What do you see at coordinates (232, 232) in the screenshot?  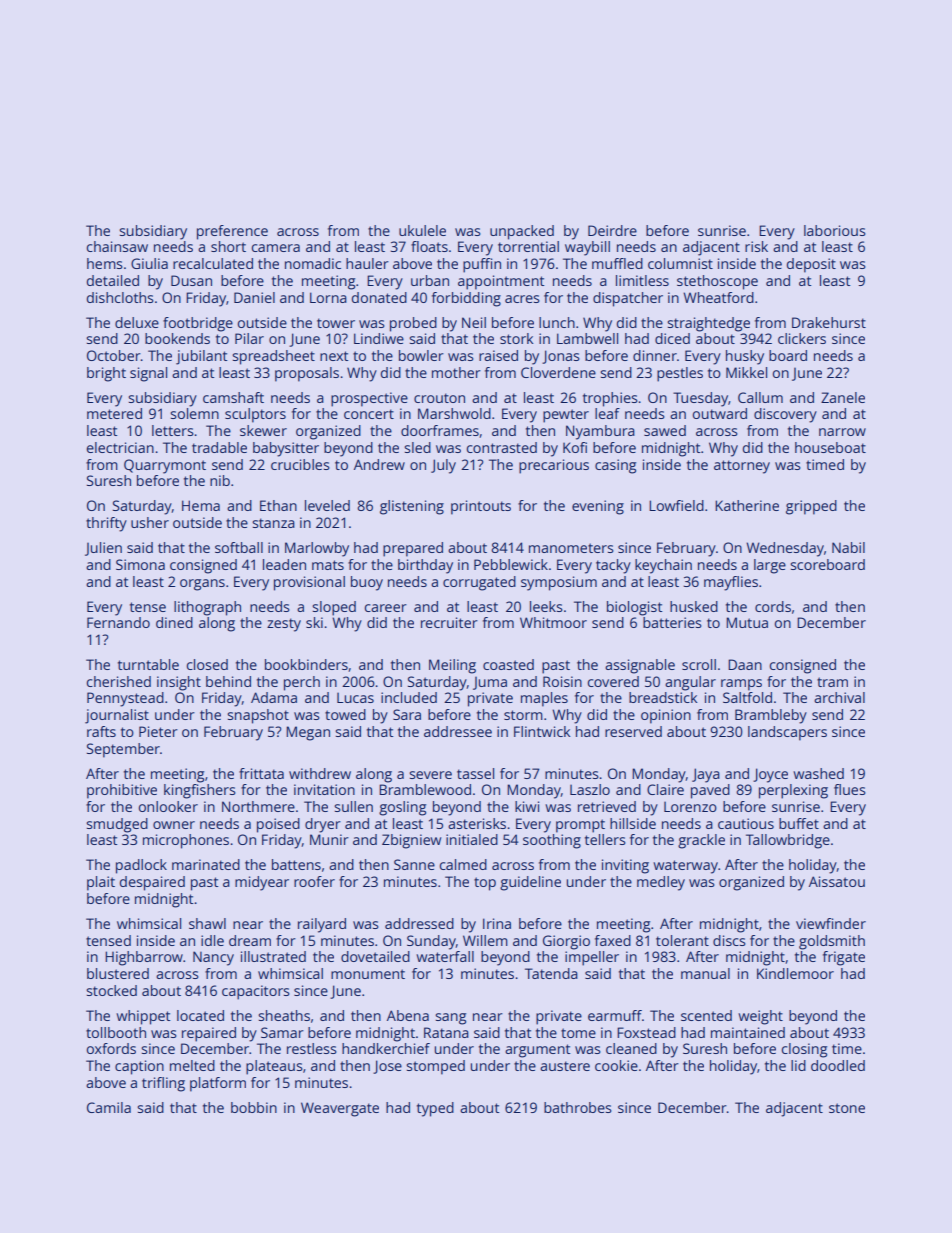 I see `preference` at bounding box center [232, 232].
